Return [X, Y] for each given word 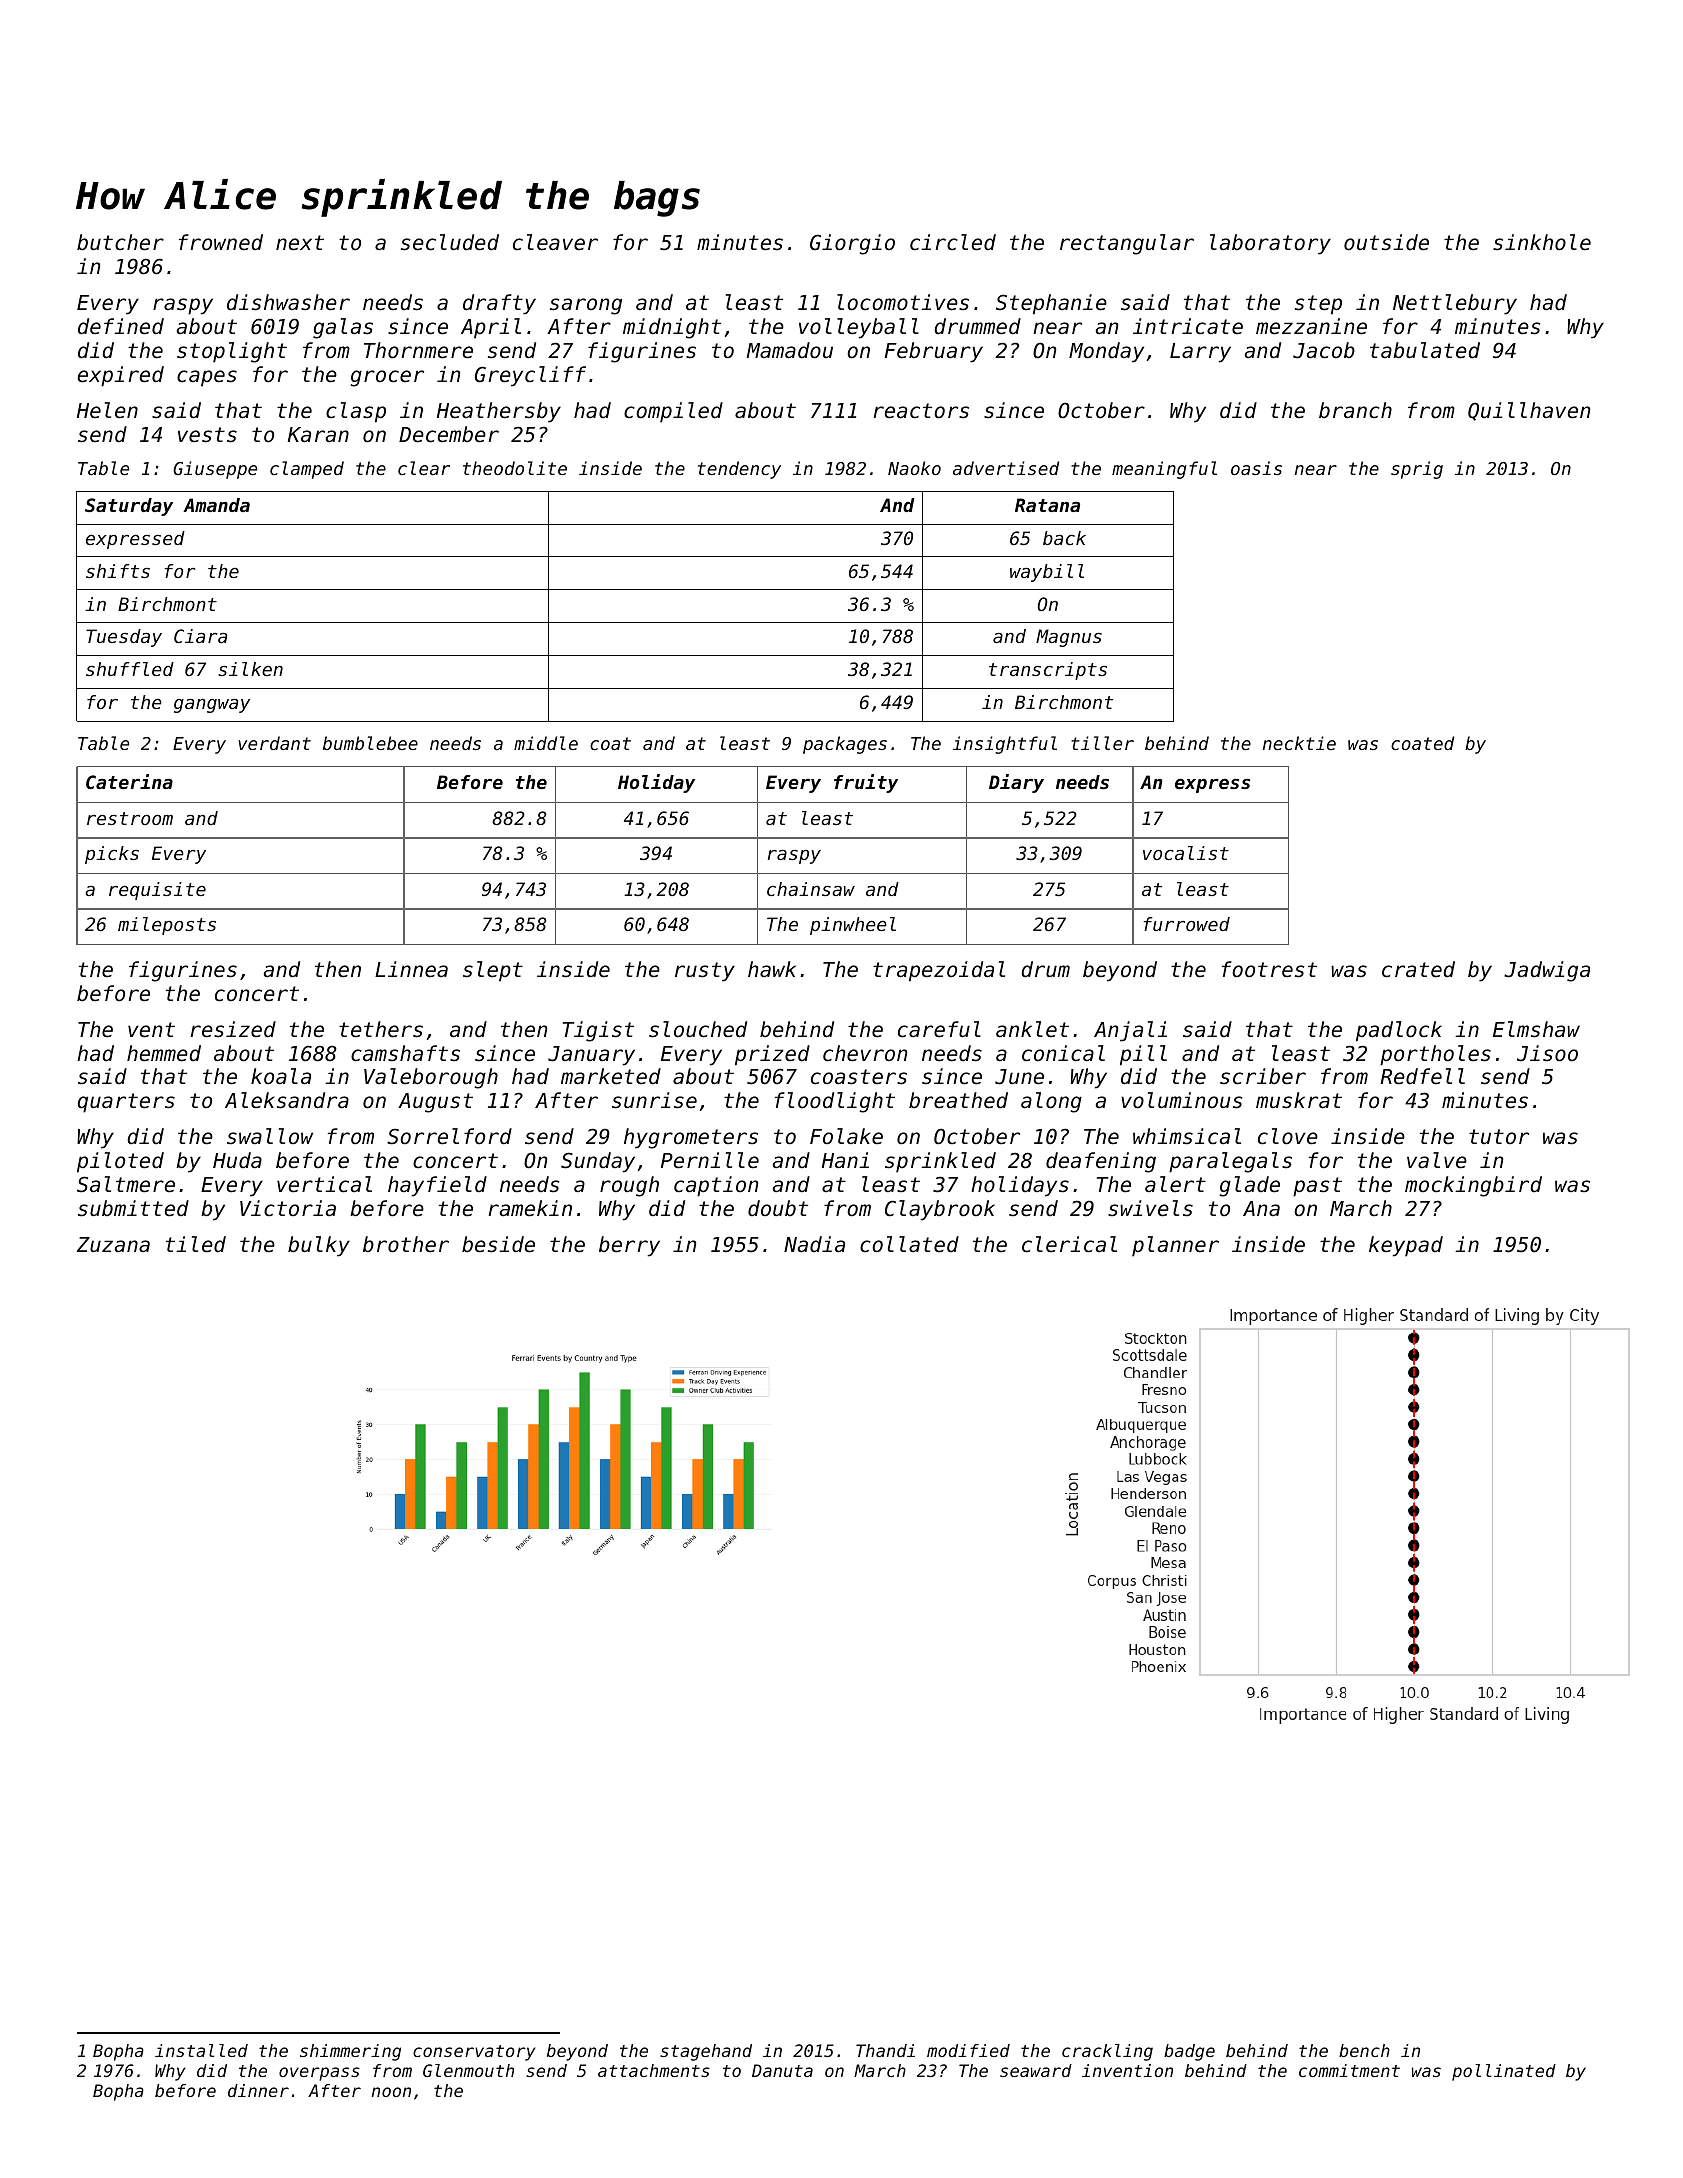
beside [498, 1244]
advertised [1006, 468]
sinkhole [1542, 242]
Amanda [216, 505]
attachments [654, 2070]
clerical [1069, 1244]
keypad [1406, 1246]
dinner [258, 2090]
